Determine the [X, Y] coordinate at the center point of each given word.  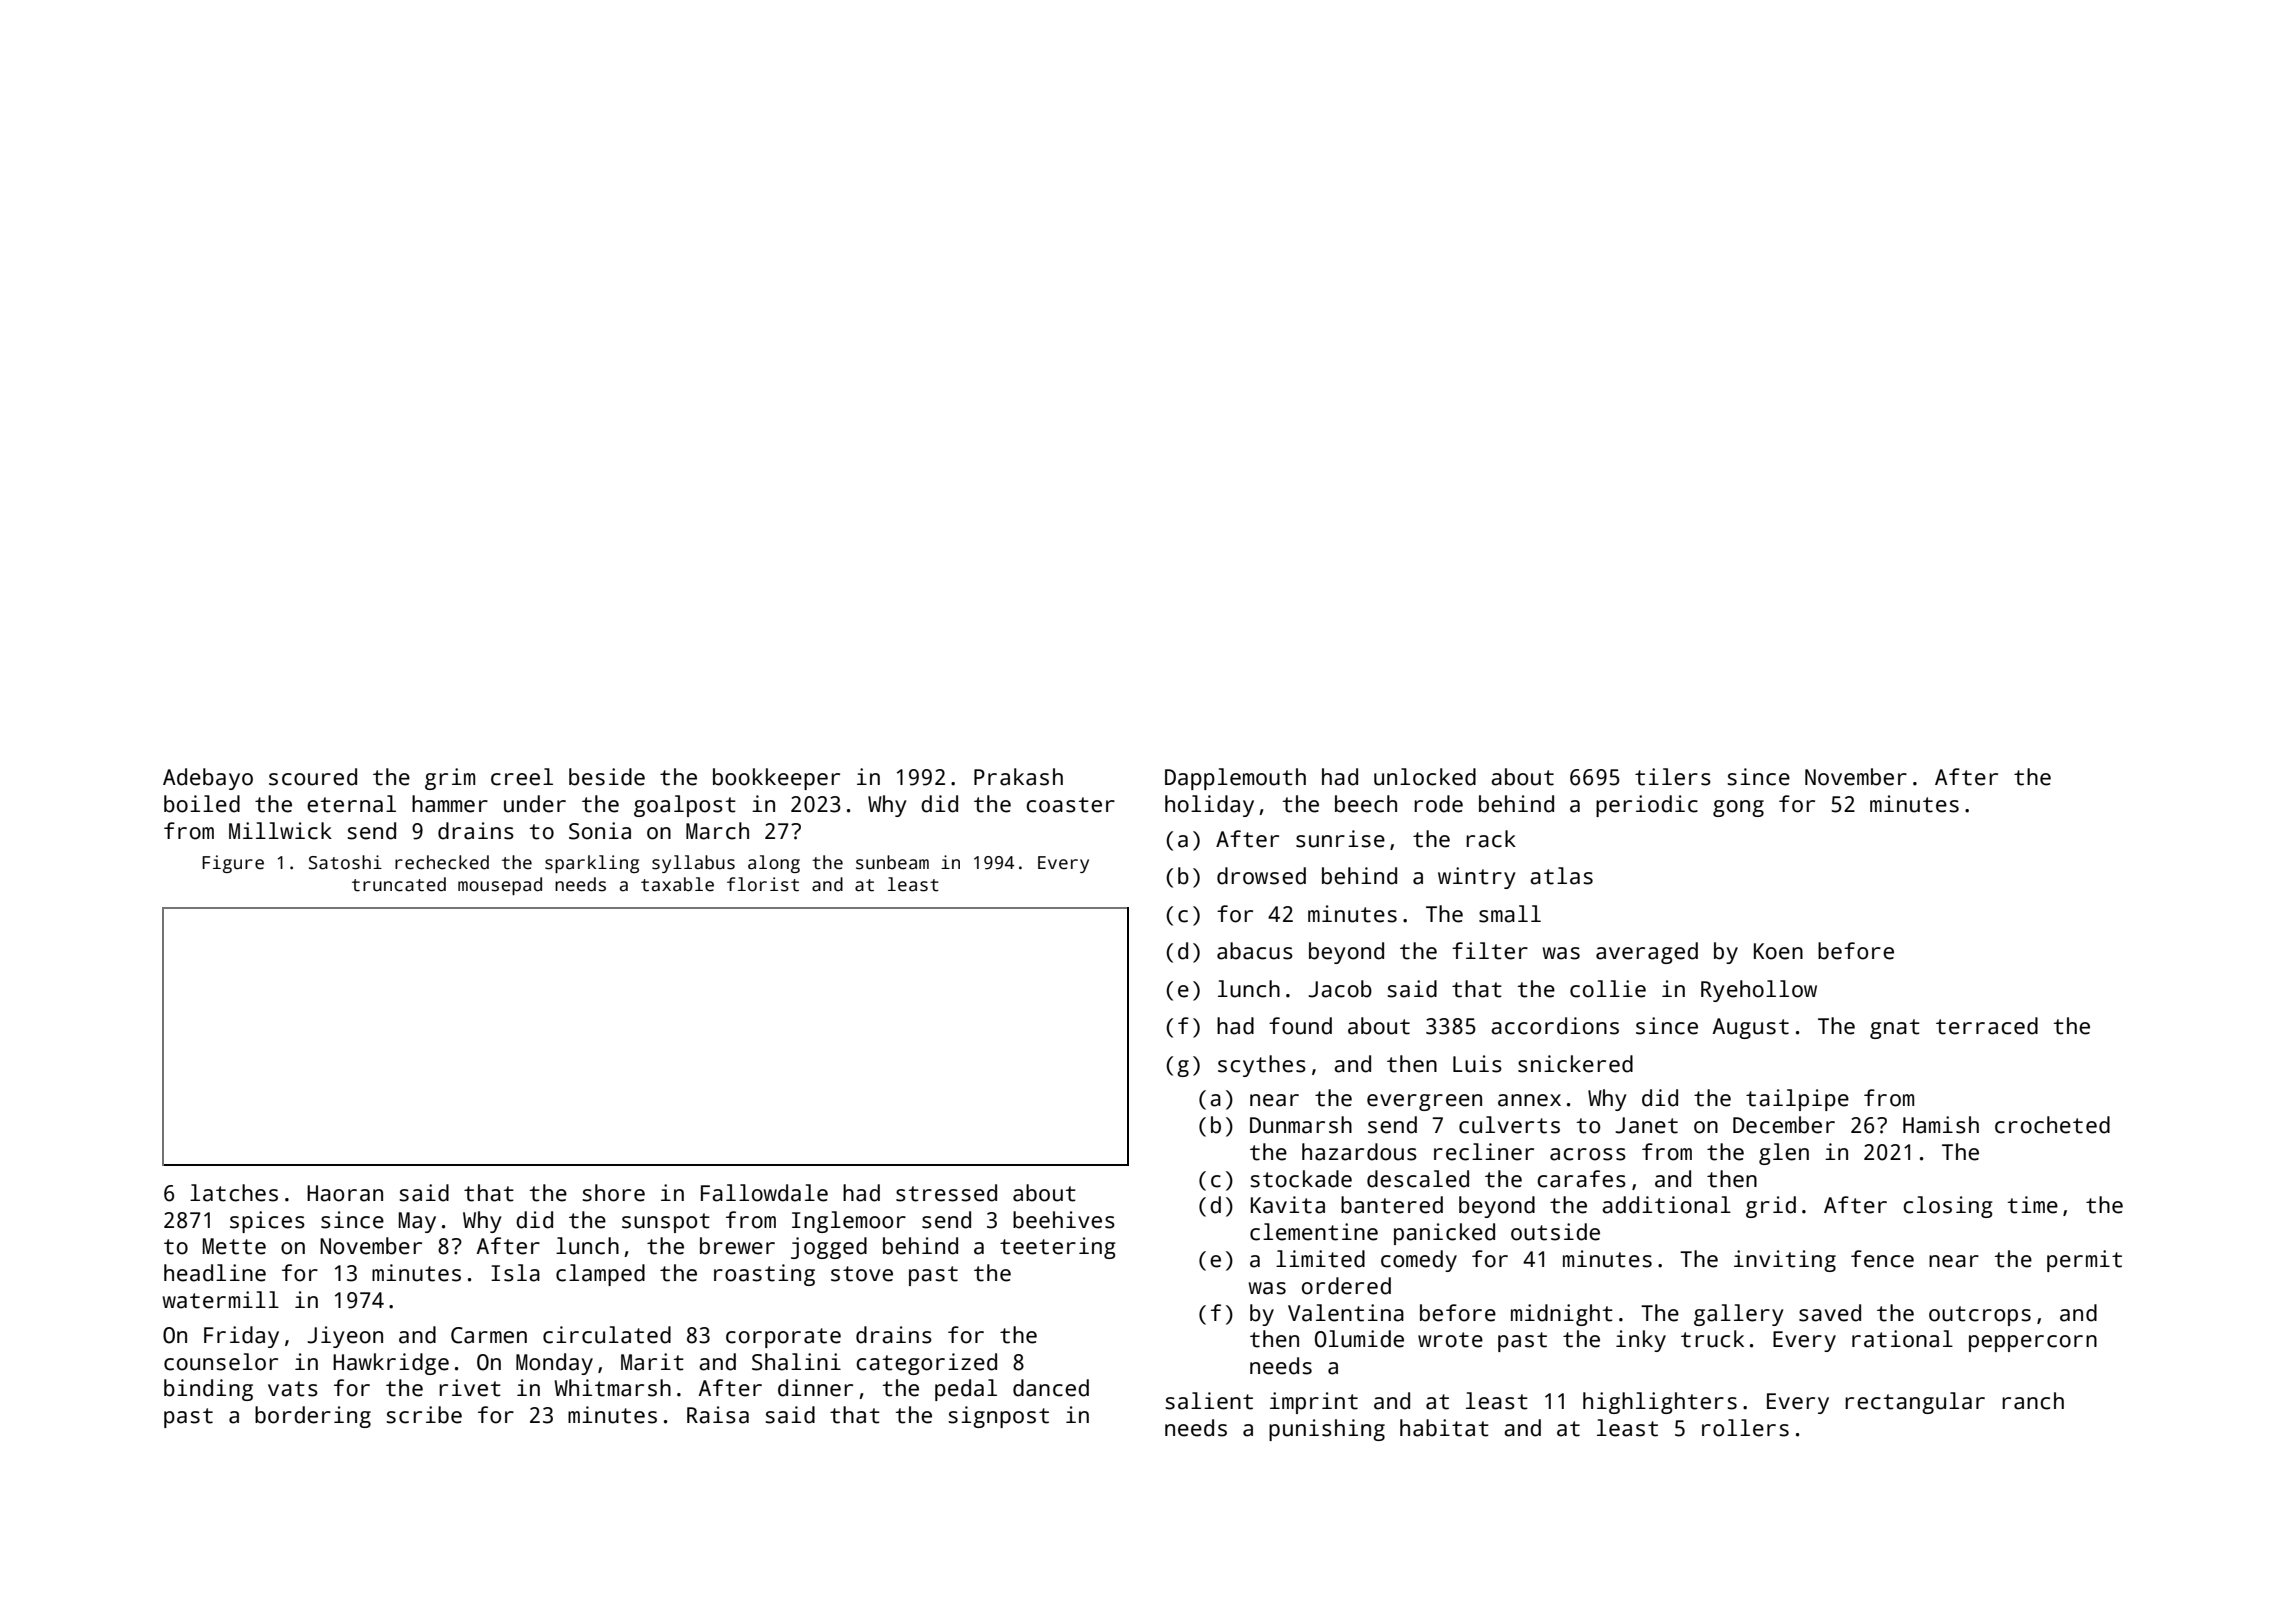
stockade [1301, 1179]
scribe [424, 1415]
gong [1738, 808]
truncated [399, 884]
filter [1490, 951]
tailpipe [1797, 1100]
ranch [2033, 1401]
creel [522, 777]
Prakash [1018, 777]
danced [1051, 1388]
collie [1608, 989]
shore [613, 1193]
